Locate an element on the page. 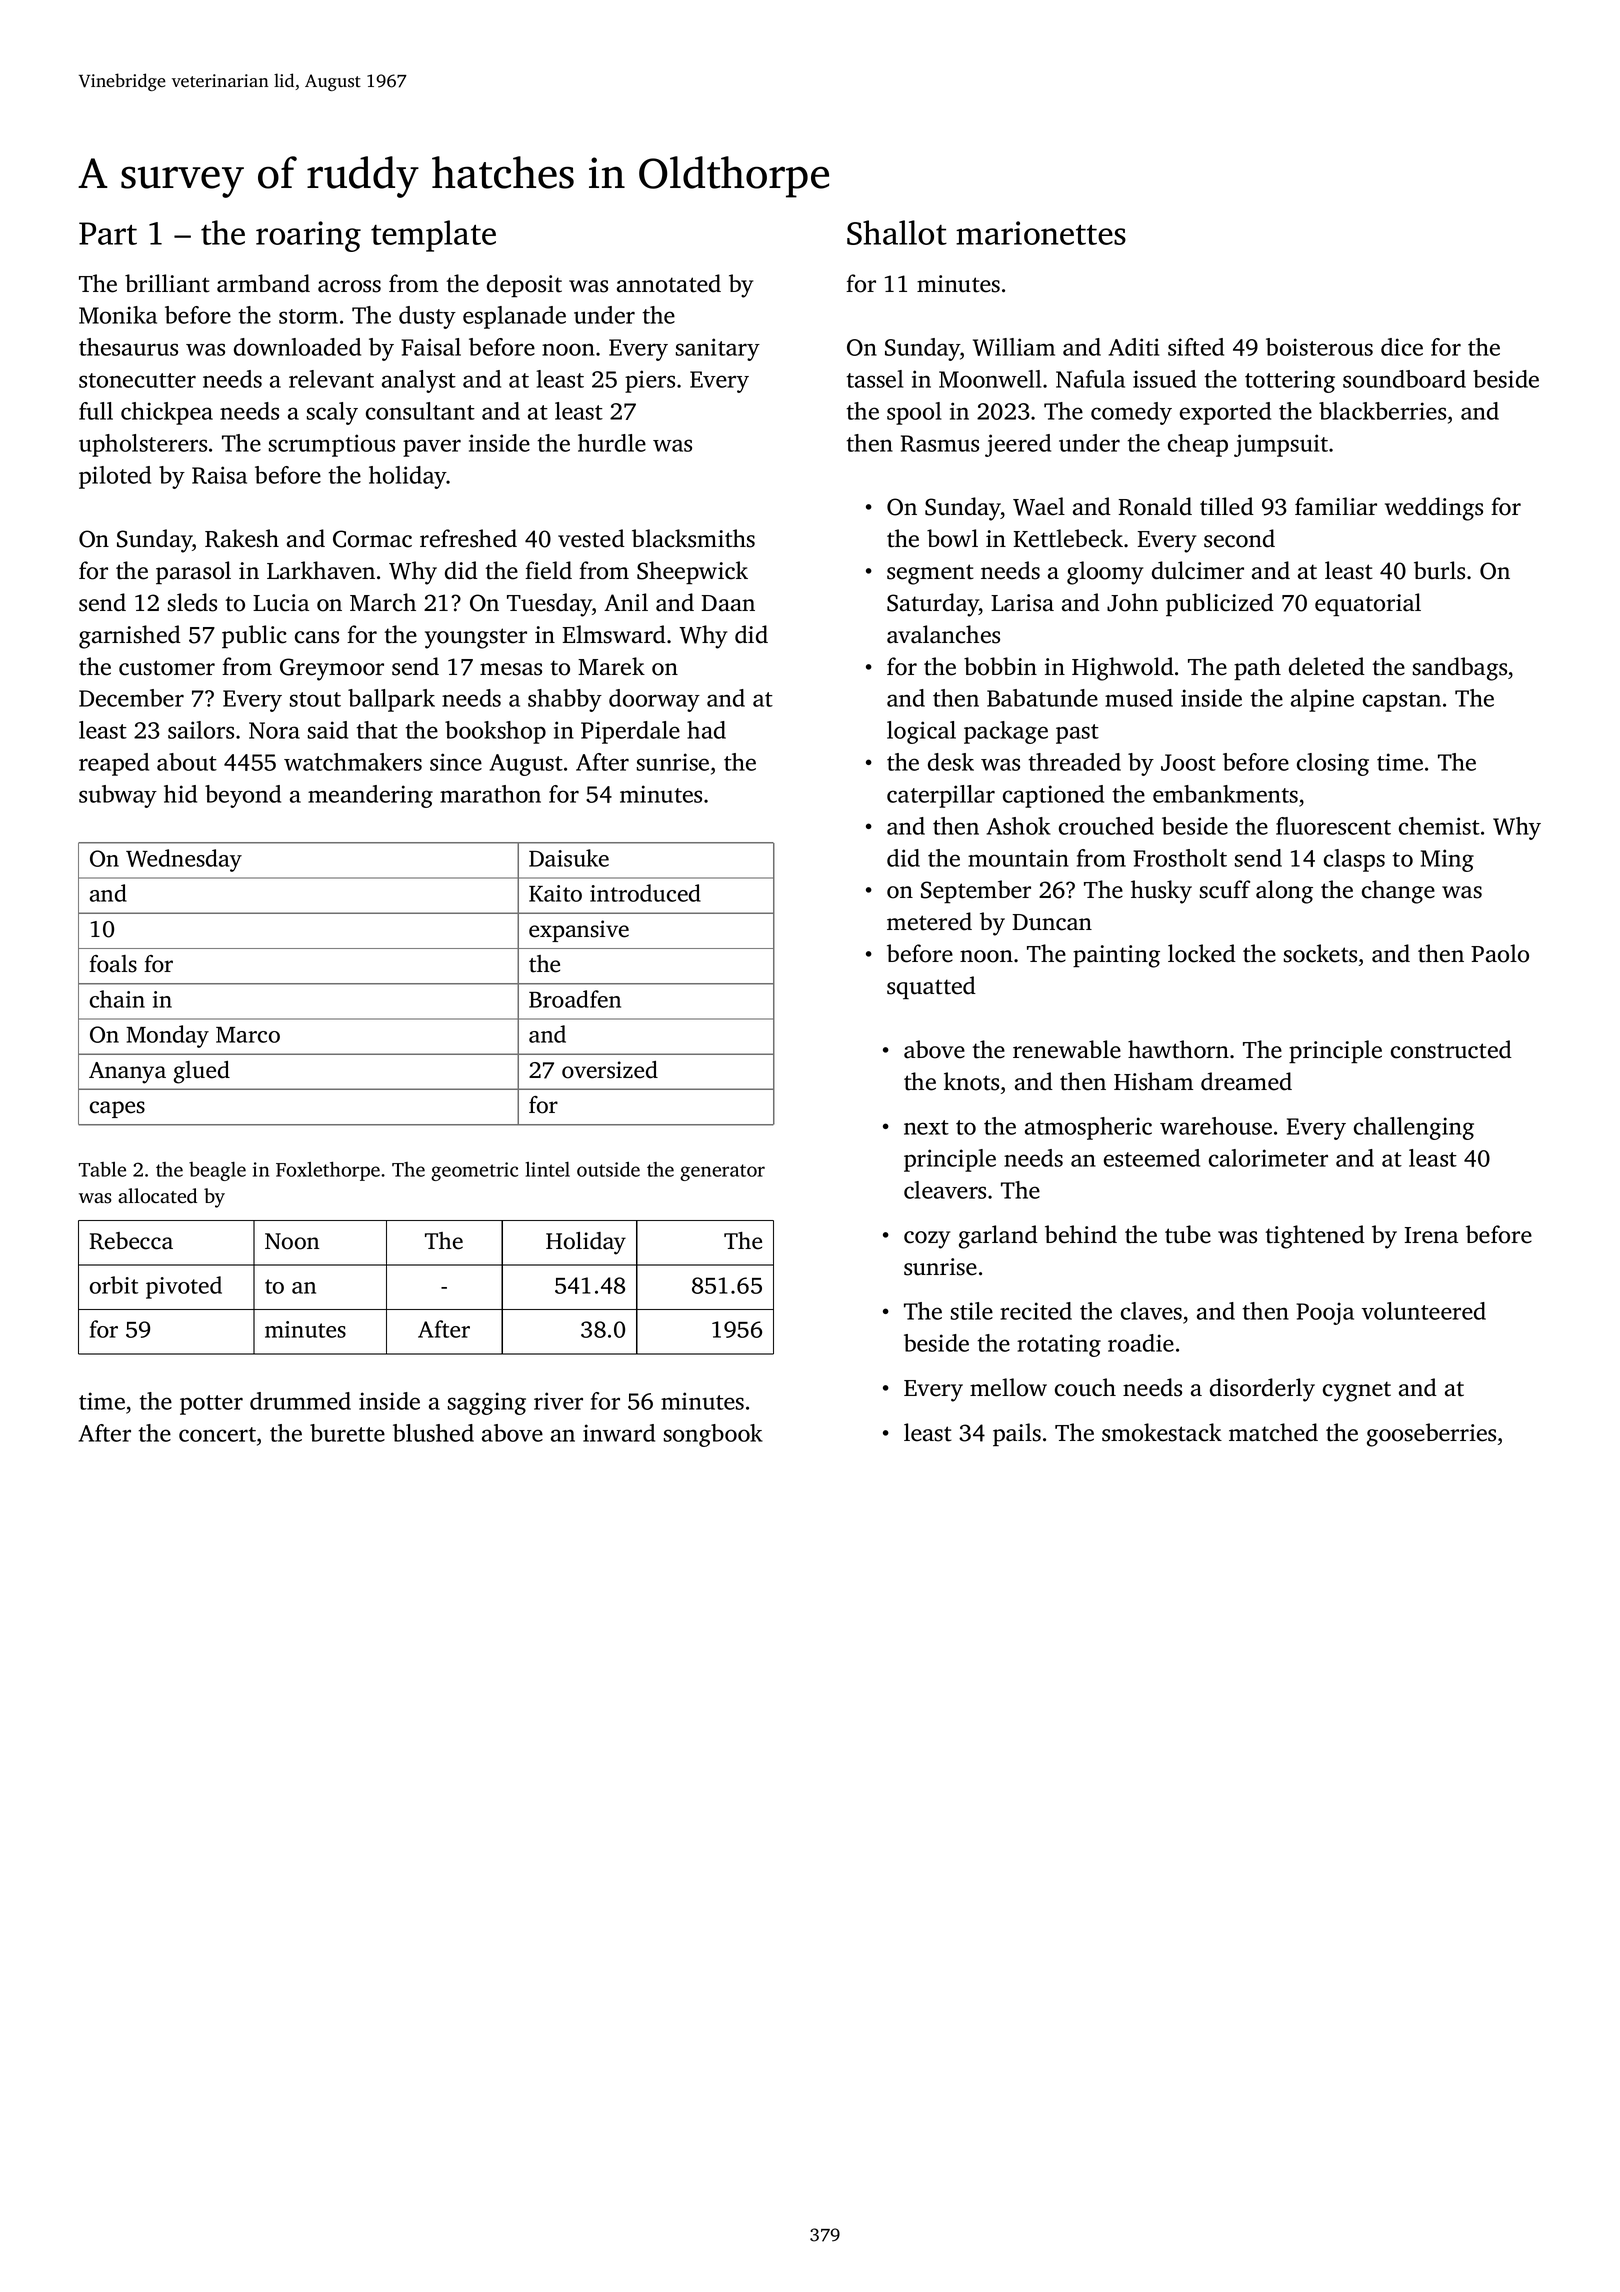  outside is located at coordinates (608, 1169).
